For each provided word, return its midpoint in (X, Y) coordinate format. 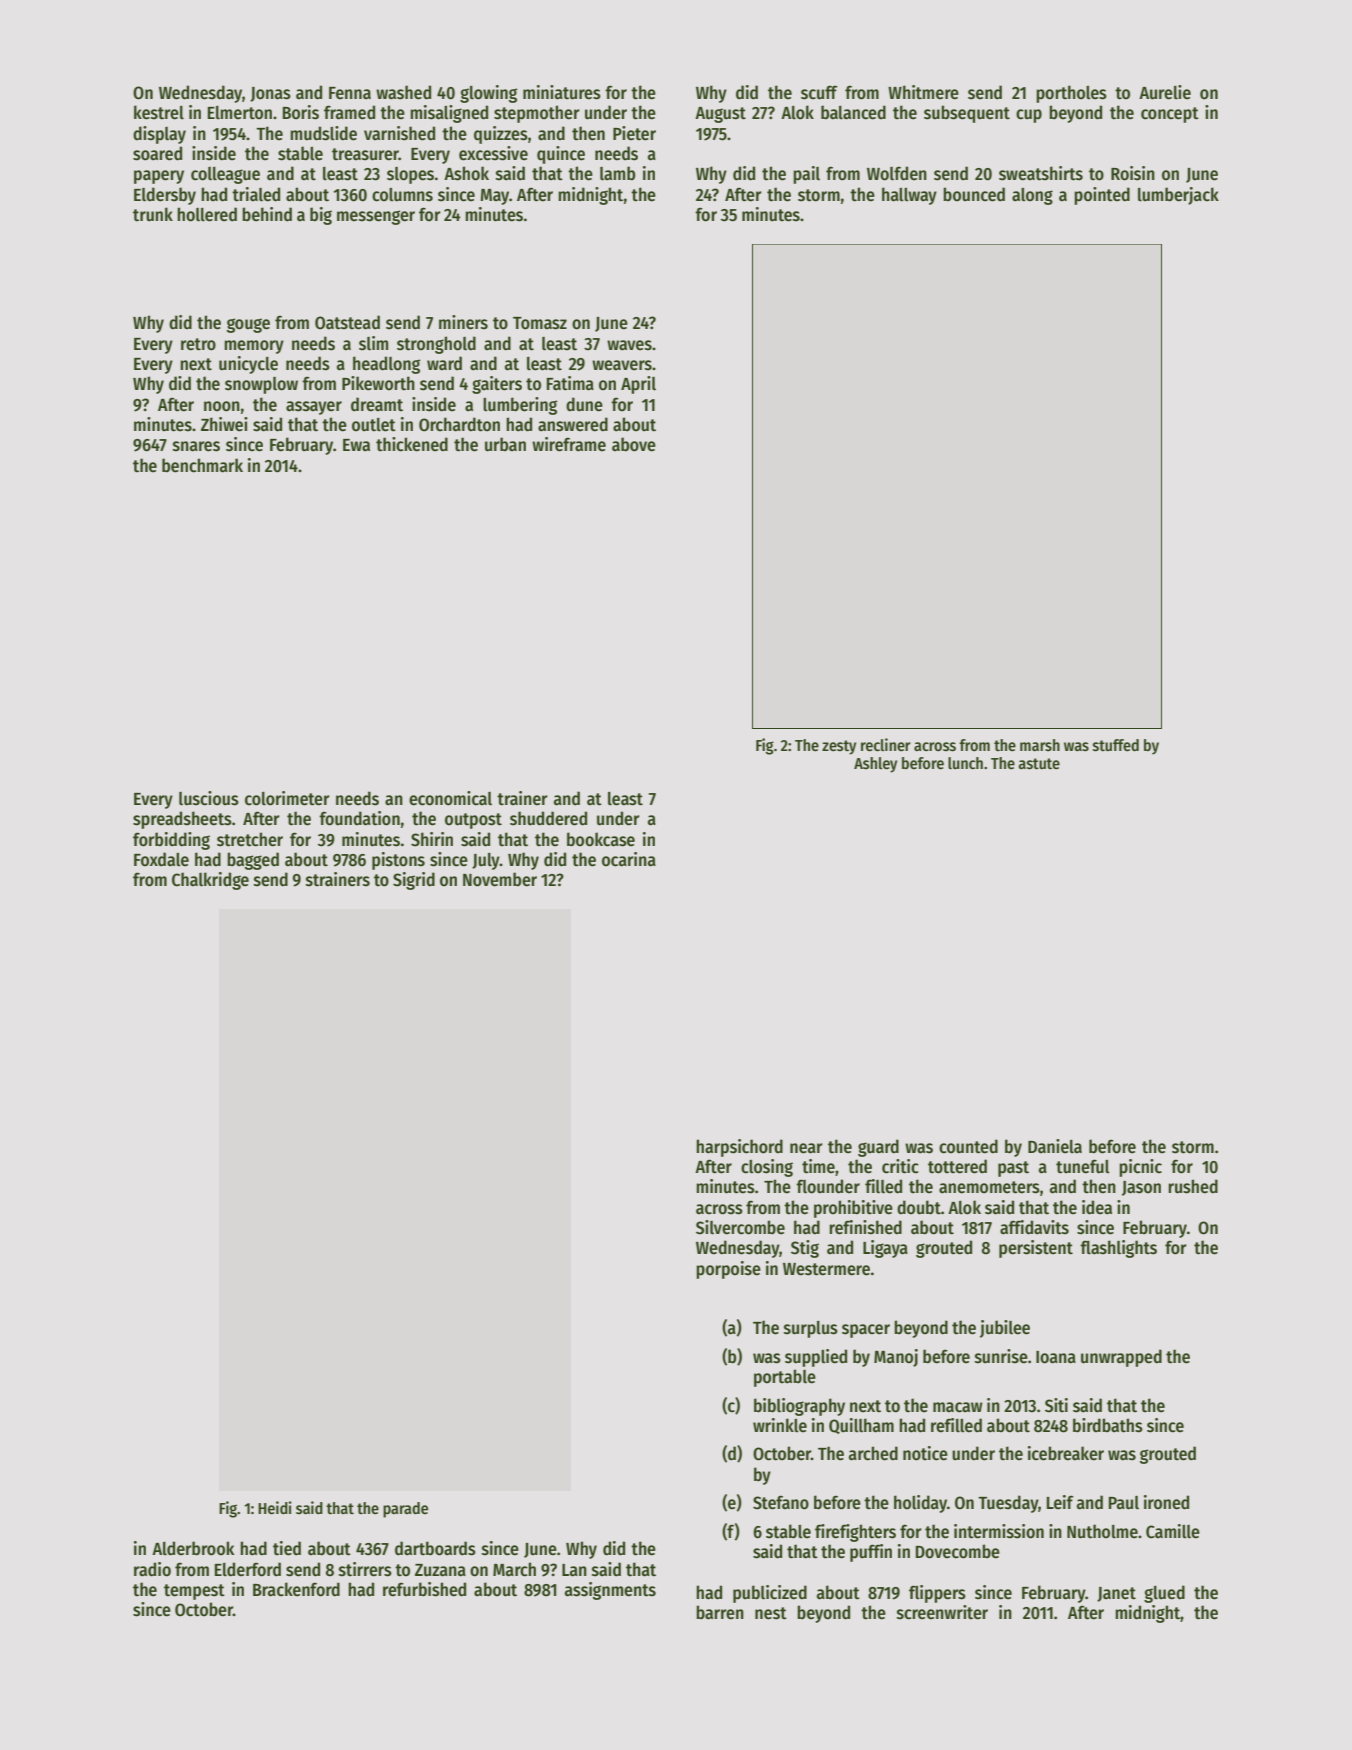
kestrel (159, 112)
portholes (1071, 94)
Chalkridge (210, 881)
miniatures (562, 92)
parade (405, 1510)
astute (1039, 764)
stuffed (1116, 745)
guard (878, 1148)
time (818, 1166)
